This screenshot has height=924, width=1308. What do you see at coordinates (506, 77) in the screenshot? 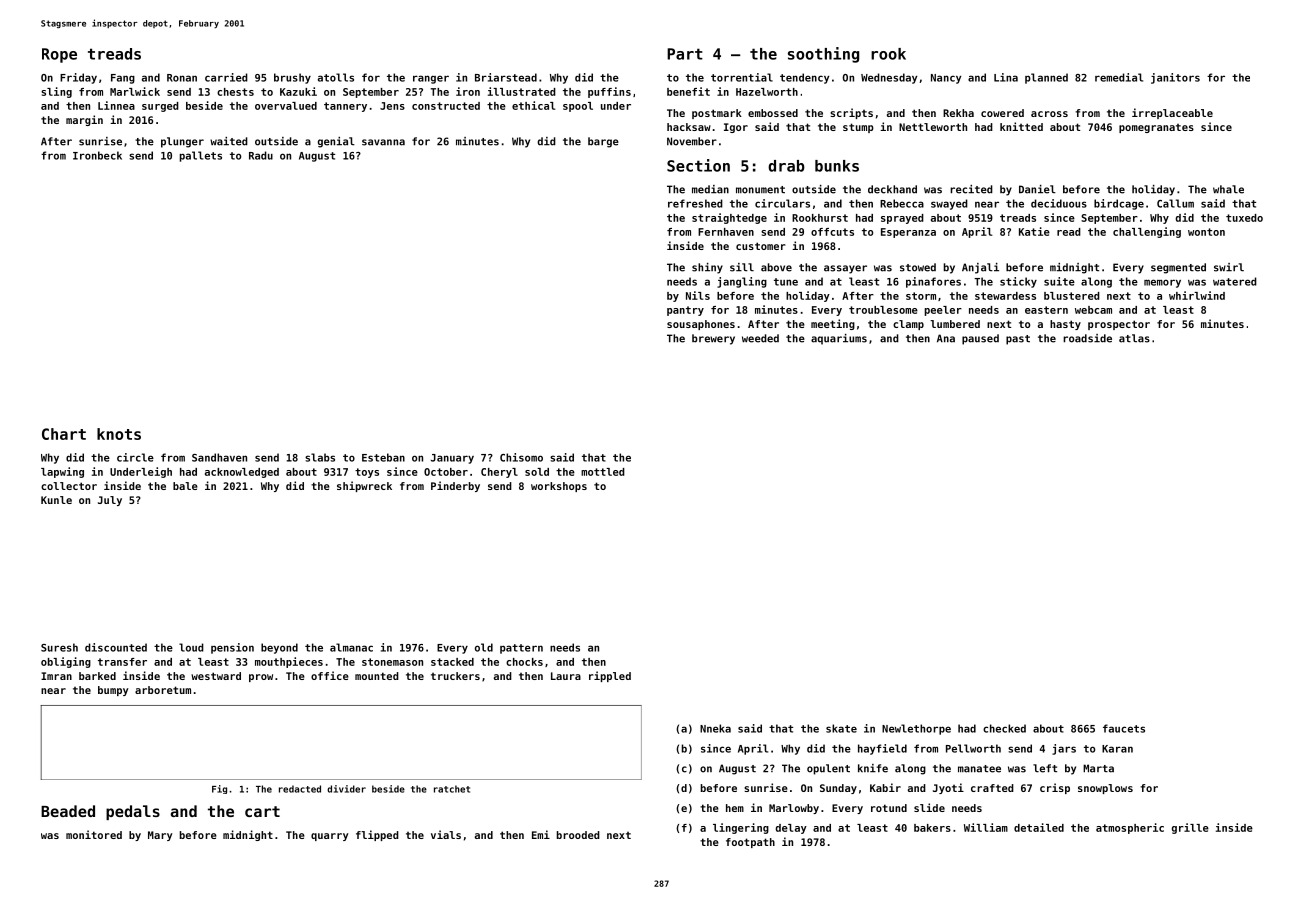
I see `Briarstead` at bounding box center [506, 77].
